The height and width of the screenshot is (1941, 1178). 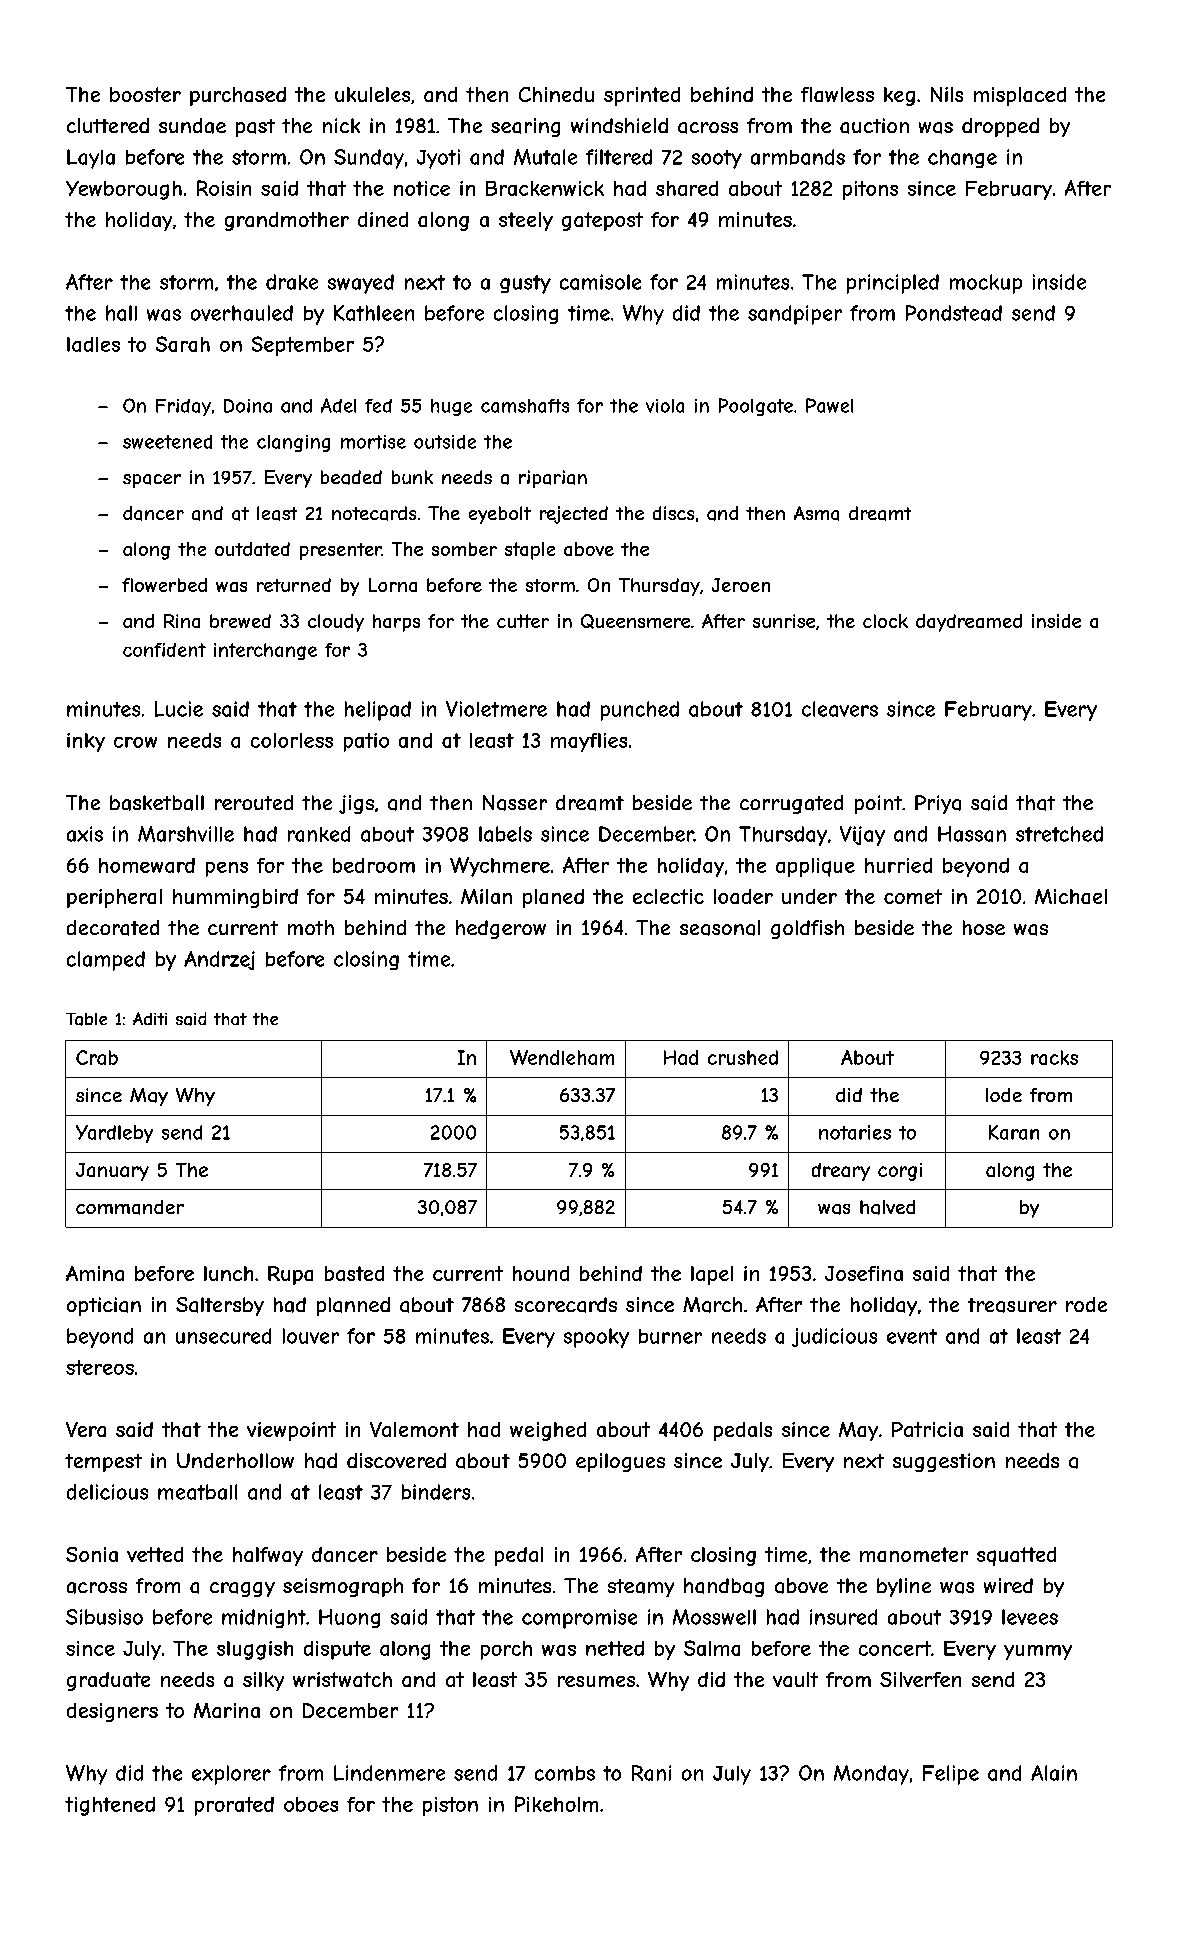 I want to click on Layla, so click(x=91, y=159).
